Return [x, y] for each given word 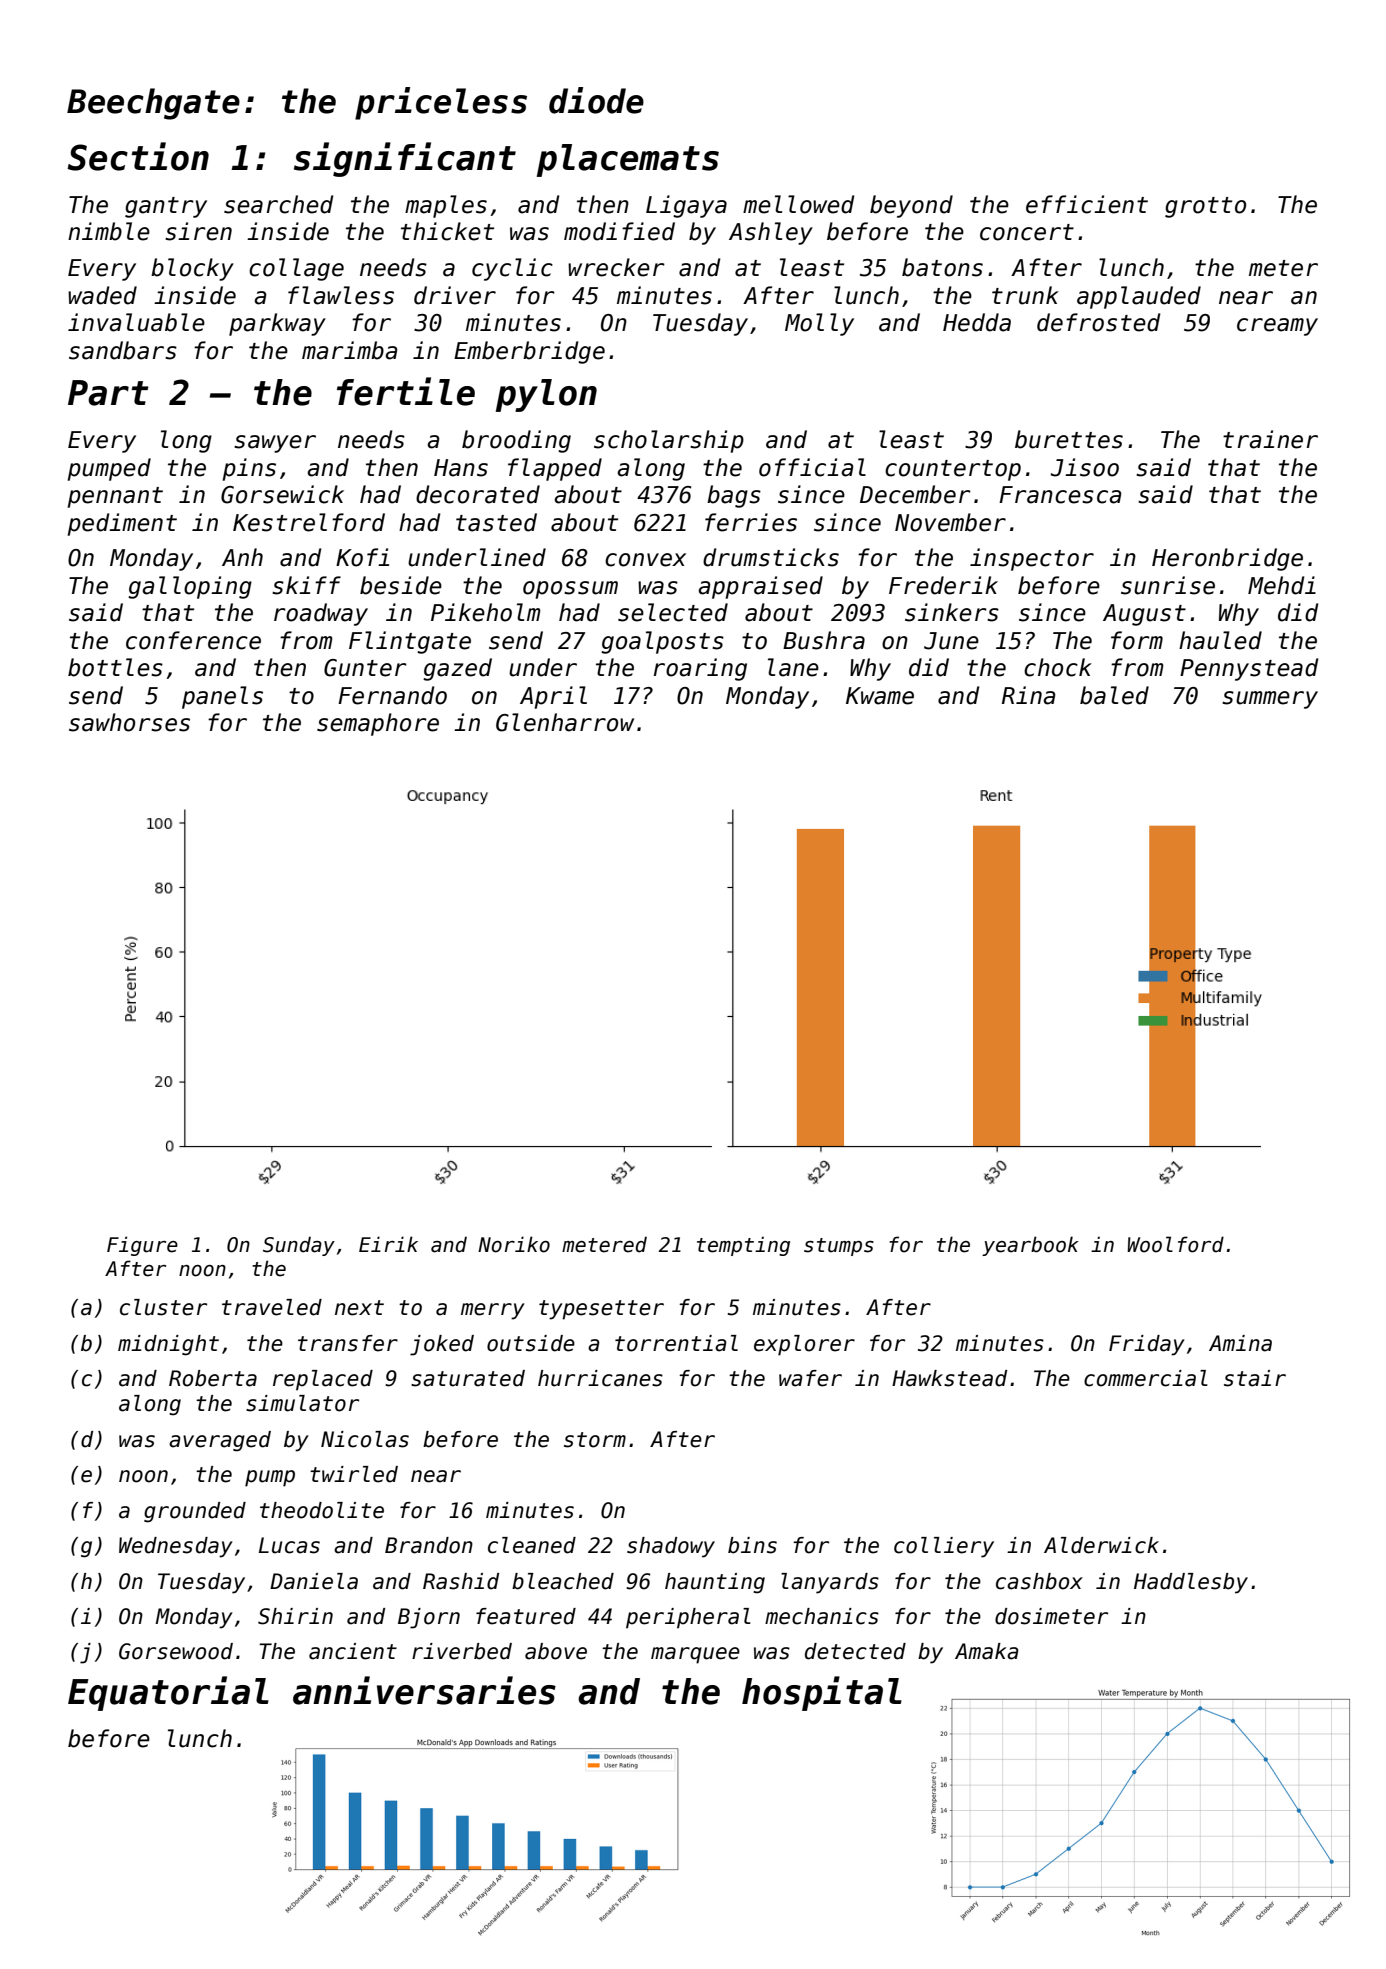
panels [222, 697]
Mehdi [1282, 585]
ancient [353, 1651]
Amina [1240, 1343]
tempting [743, 1246]
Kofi [362, 557]
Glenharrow [565, 722]
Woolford [1175, 1244]
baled [1114, 695]
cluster [163, 1307]
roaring [700, 669]
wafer [810, 1378]
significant [405, 159]
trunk [1025, 295]
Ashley [771, 233]
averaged [220, 1441]
